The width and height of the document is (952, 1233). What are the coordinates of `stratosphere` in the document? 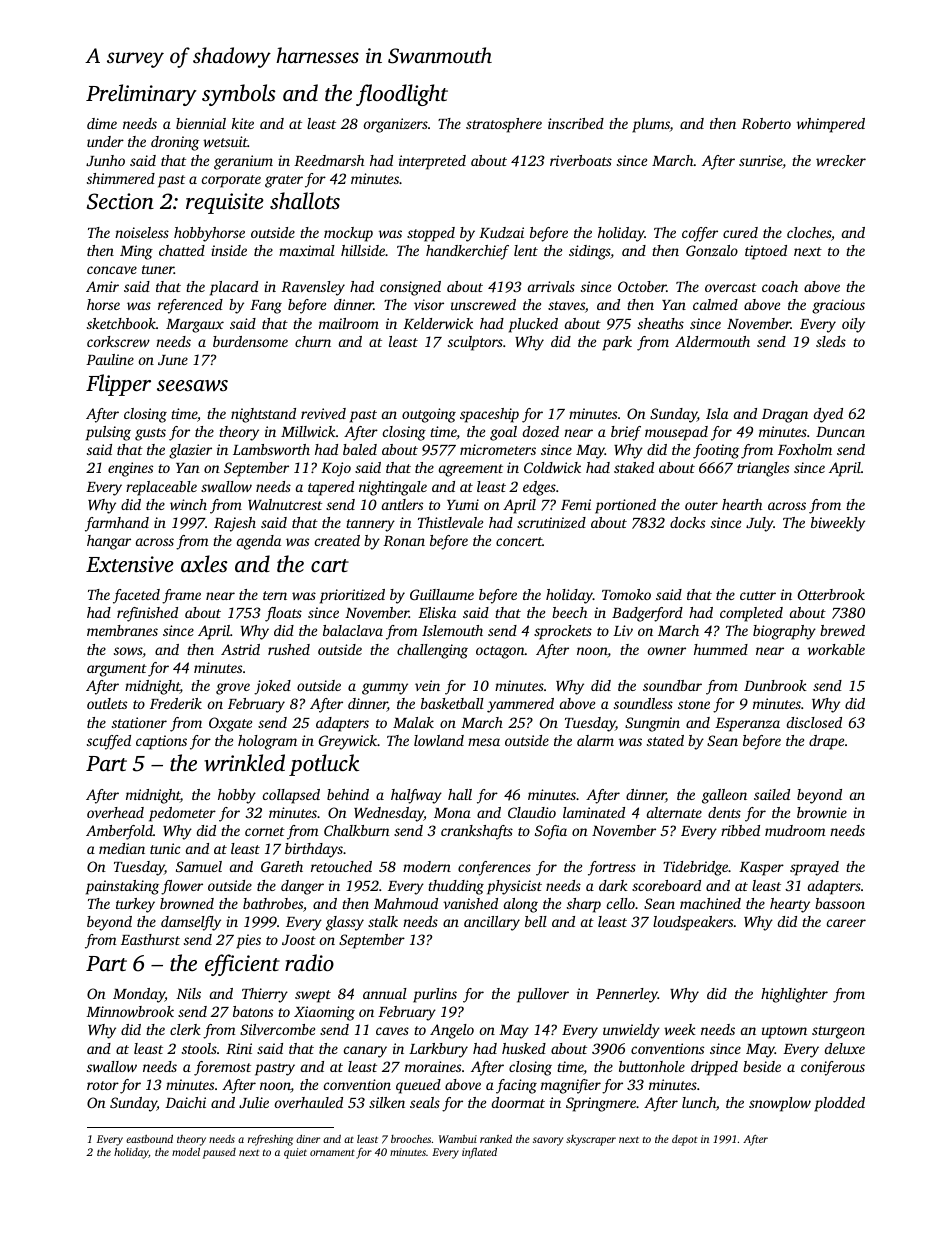 It's located at (504, 125).
